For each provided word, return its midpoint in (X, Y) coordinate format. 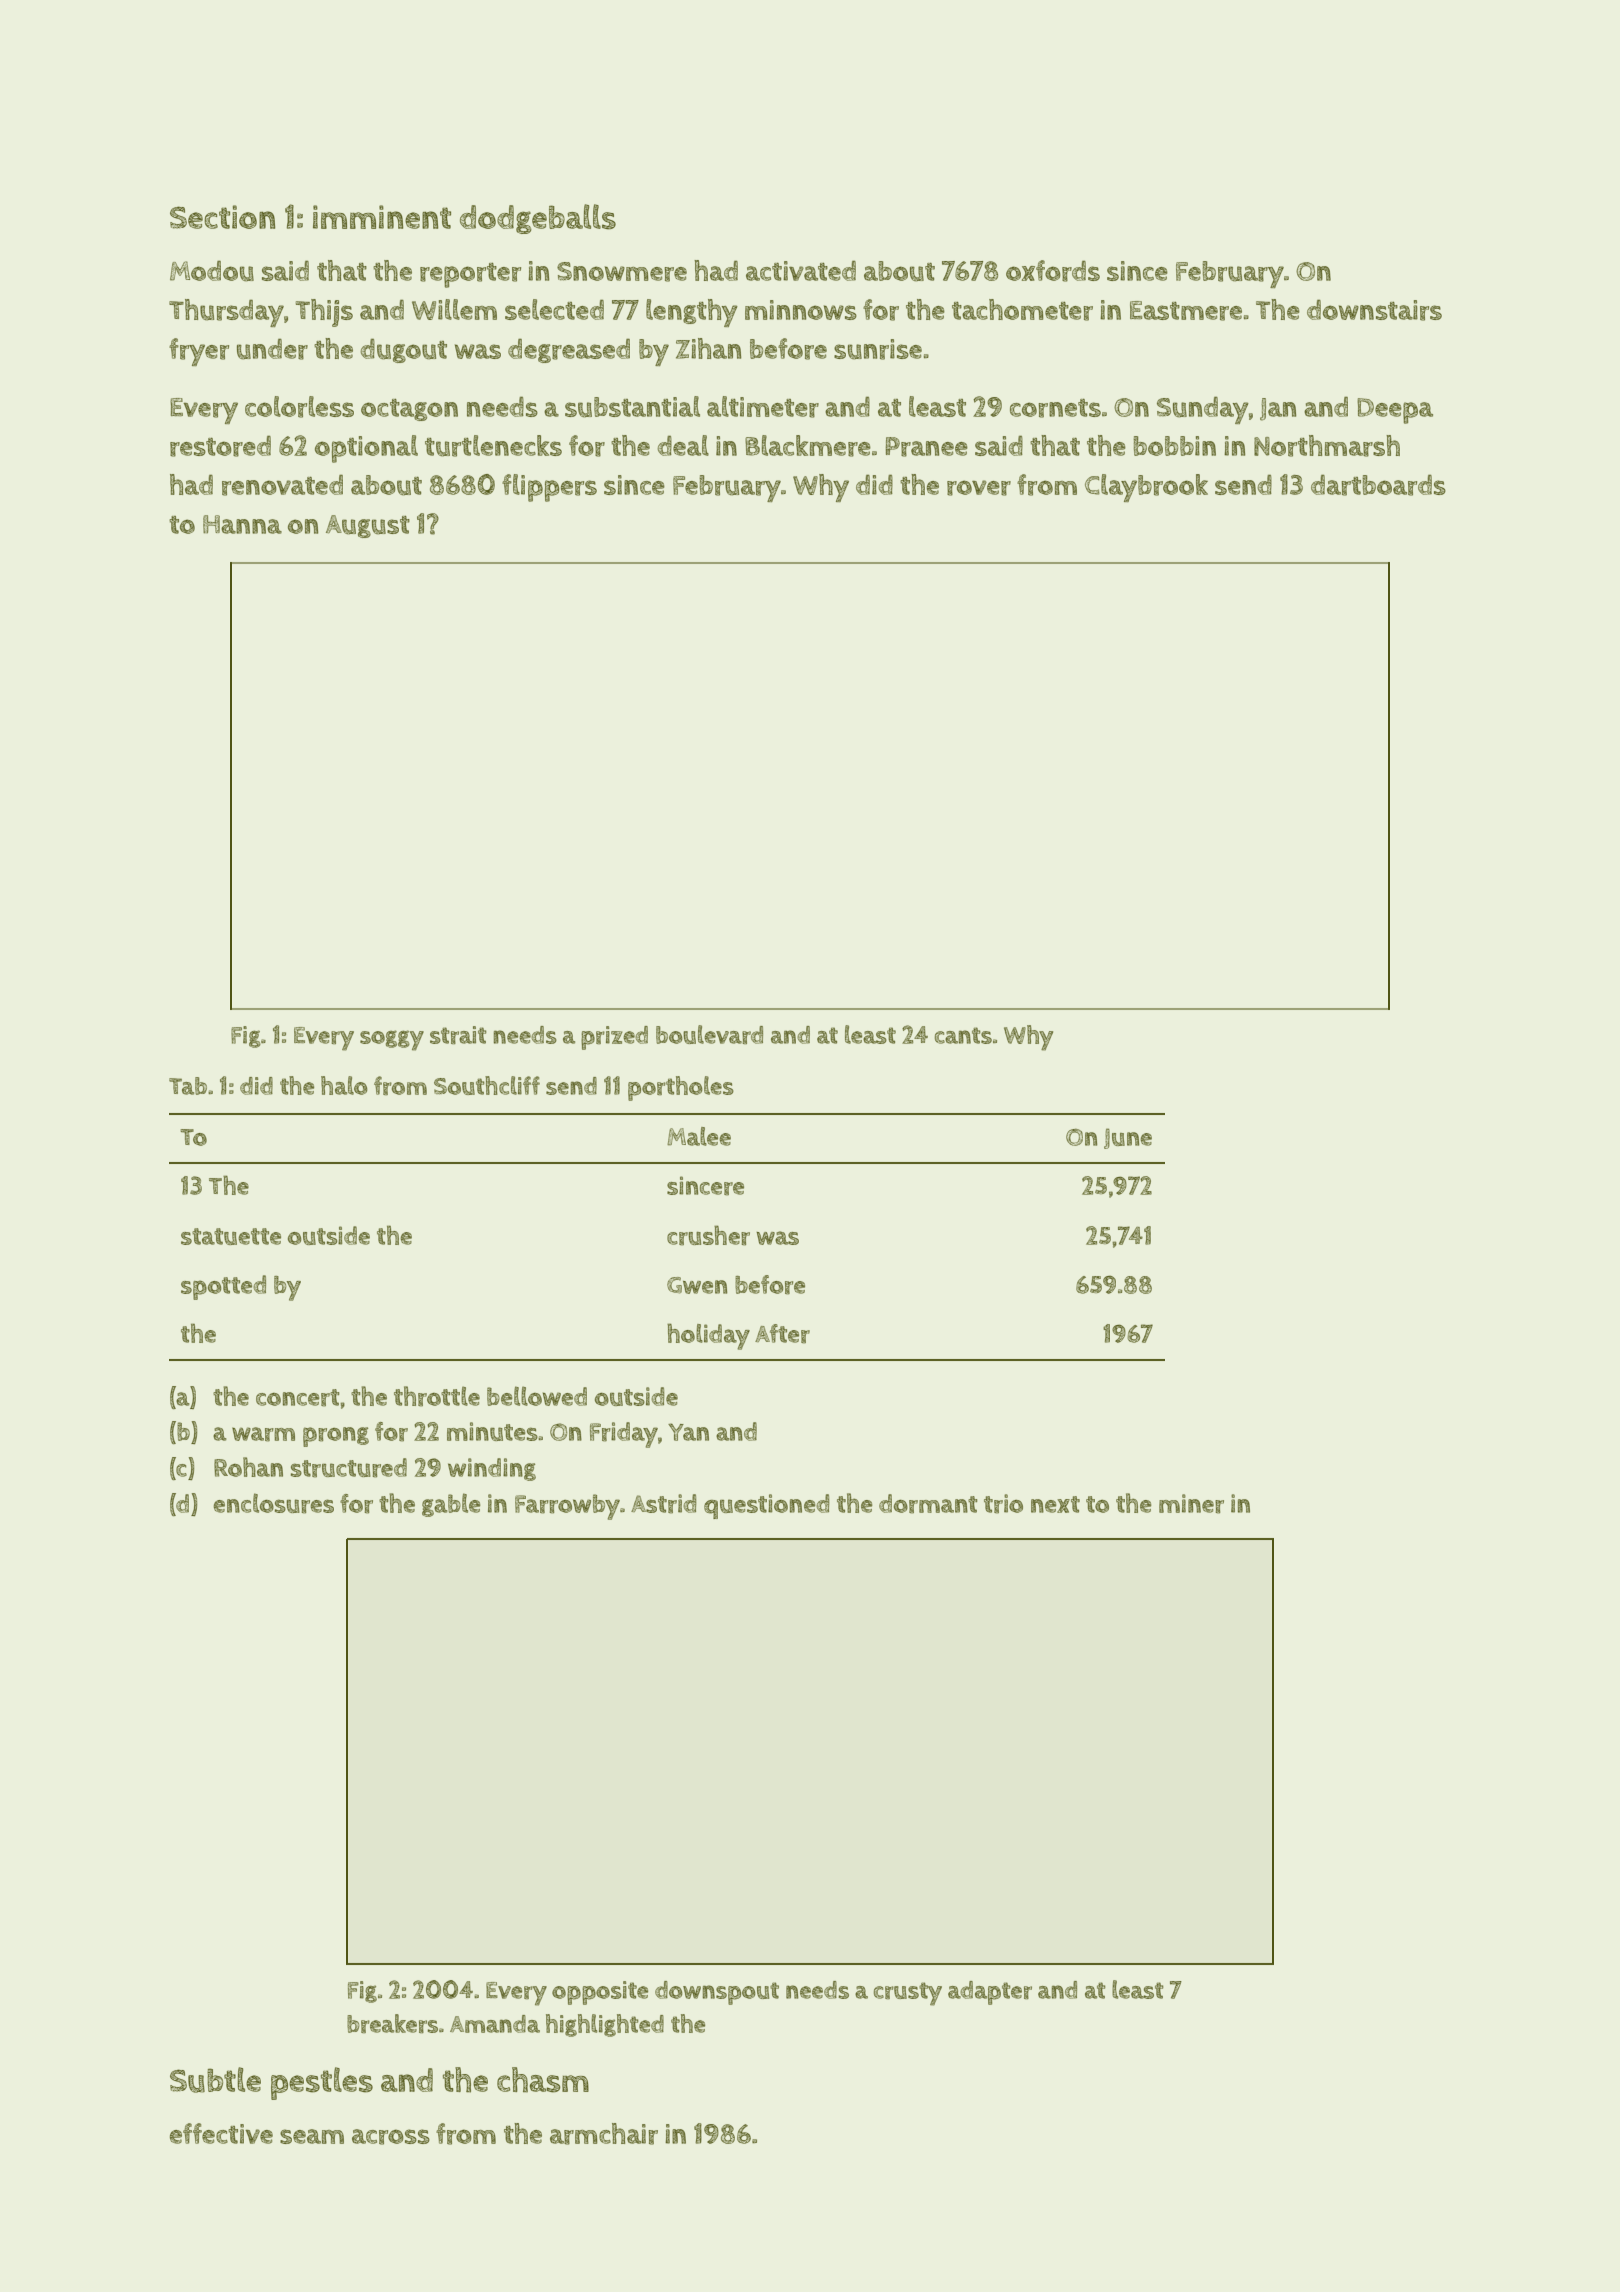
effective (221, 2133)
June (1128, 1138)
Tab (188, 1086)
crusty (908, 1994)
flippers (549, 488)
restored (220, 446)
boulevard (709, 1035)
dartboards (1378, 485)
